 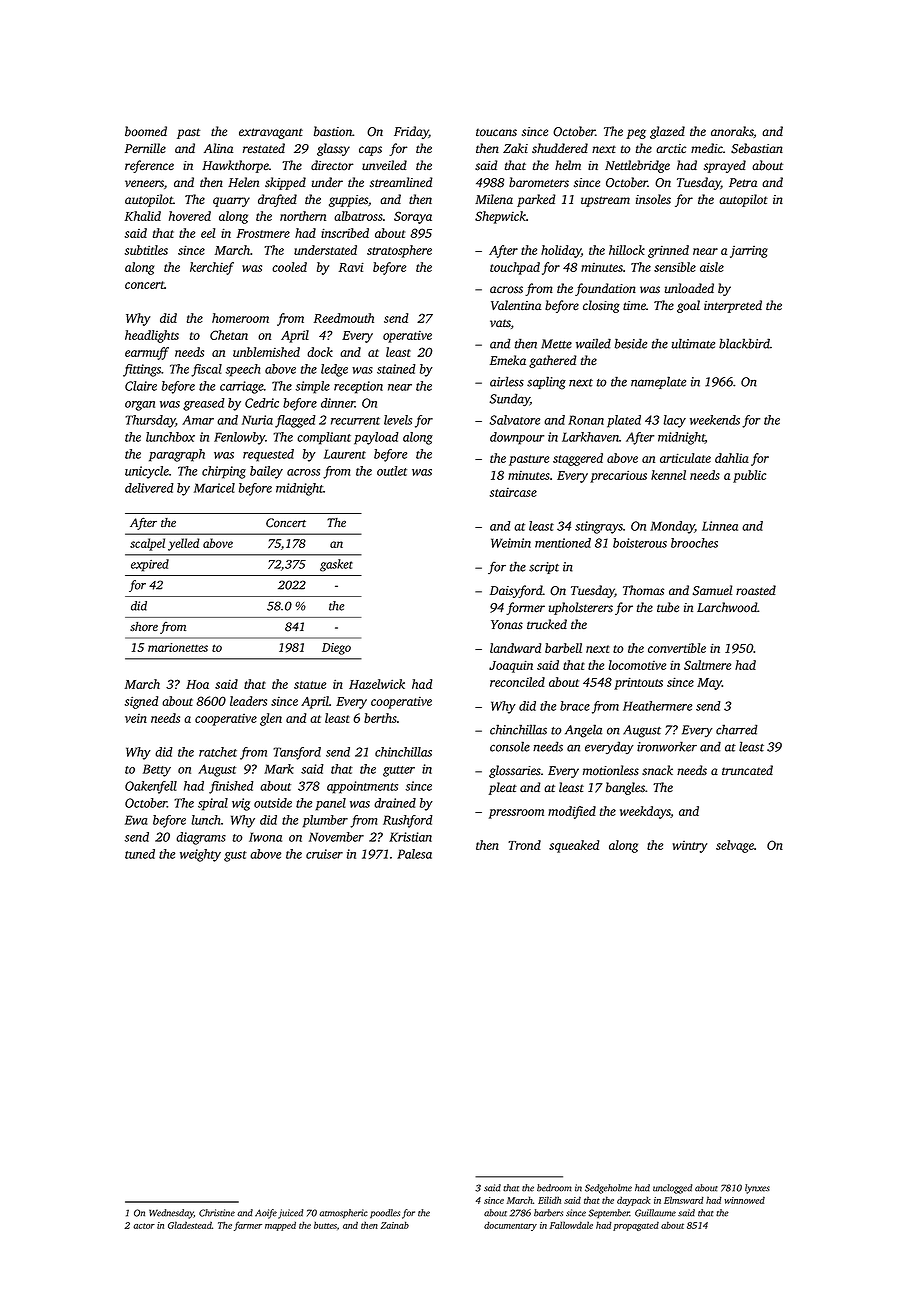 What do you see at coordinates (136, 718) in the image?
I see `vein` at bounding box center [136, 718].
